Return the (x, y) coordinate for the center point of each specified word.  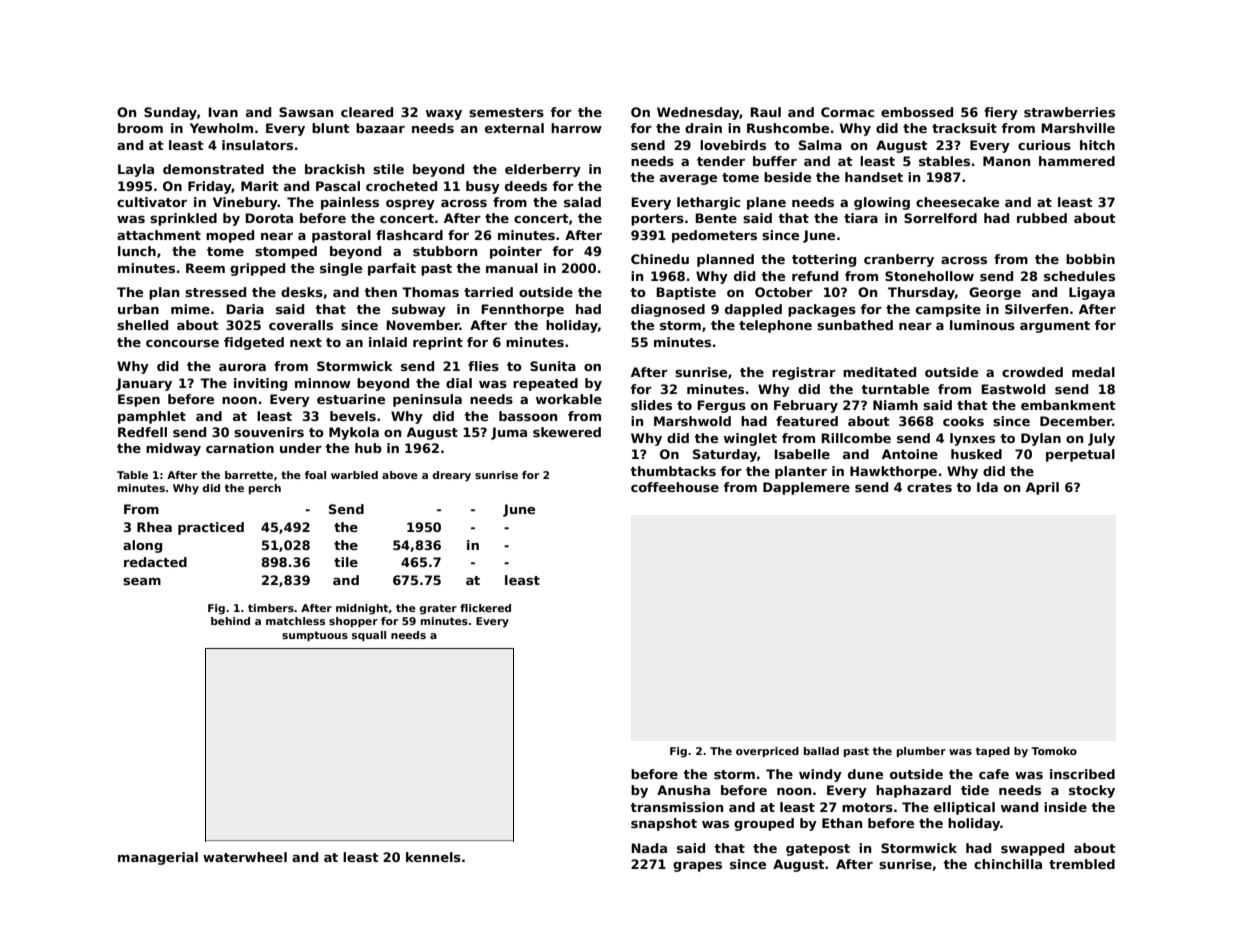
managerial (158, 858)
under (301, 448)
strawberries (1069, 112)
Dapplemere (806, 488)
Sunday (170, 113)
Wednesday (698, 113)
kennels (433, 857)
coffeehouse (675, 487)
